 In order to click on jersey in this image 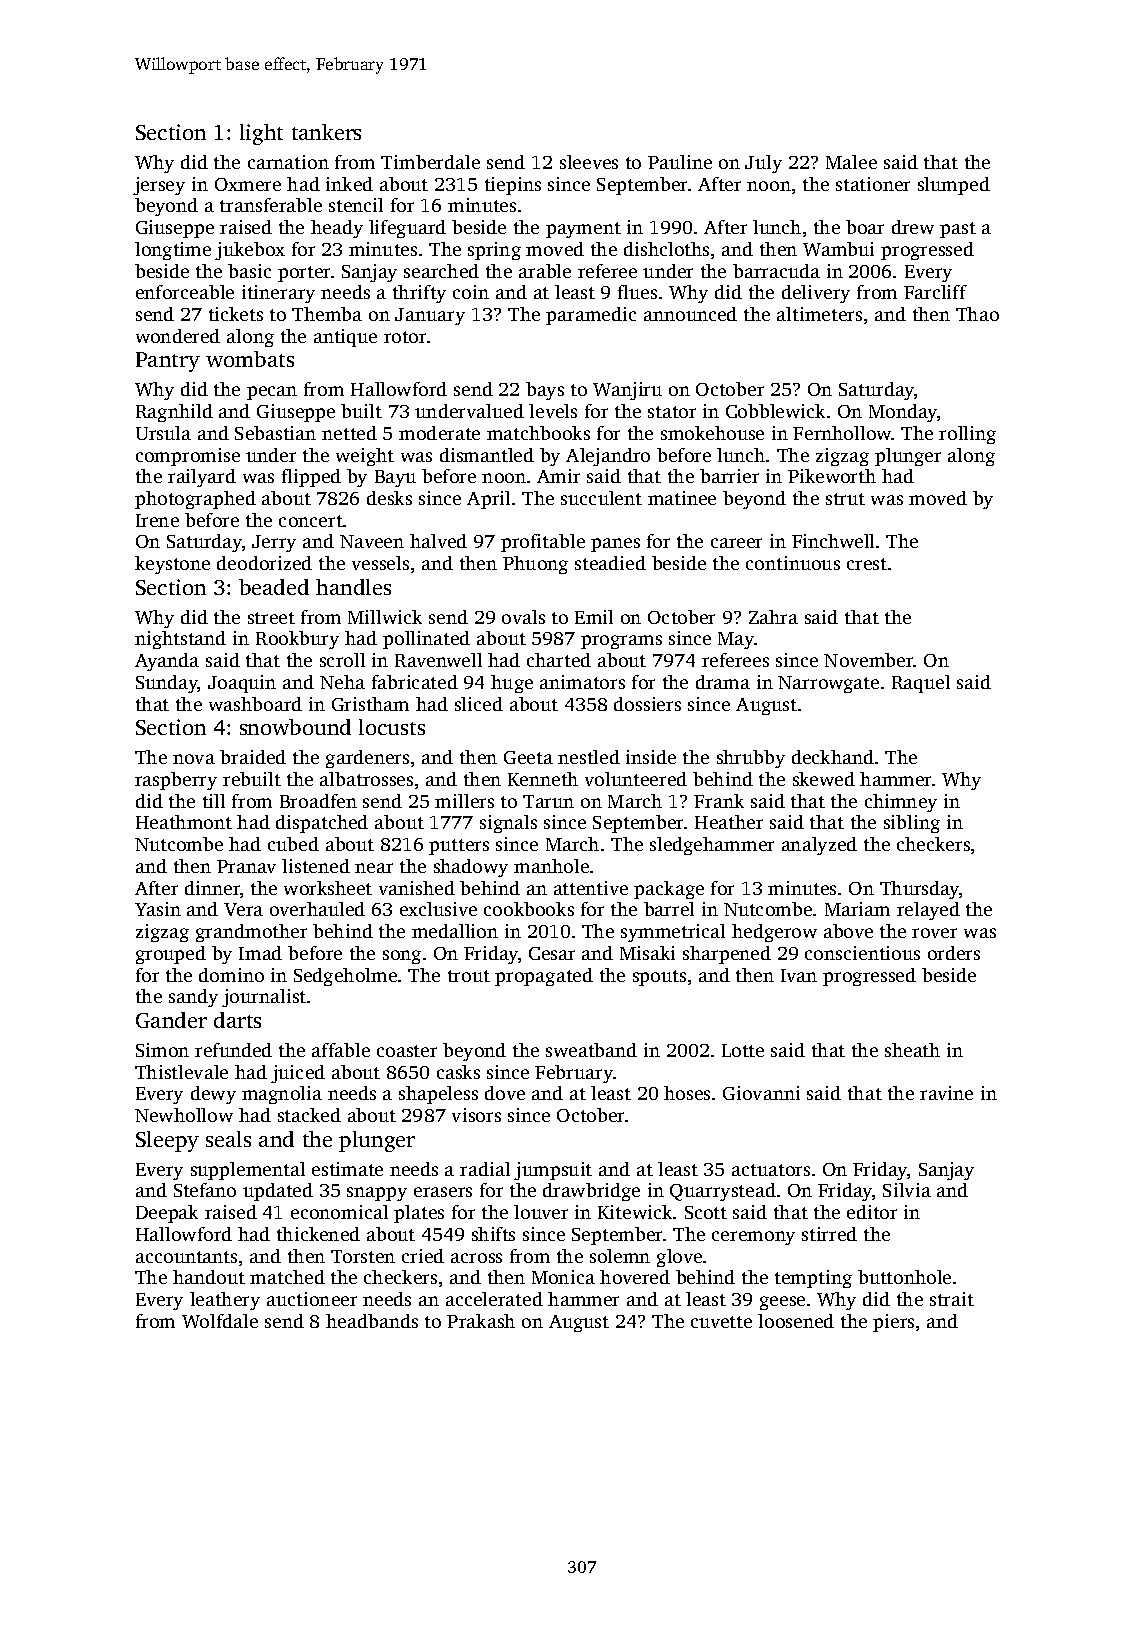, I will do `click(159, 186)`.
